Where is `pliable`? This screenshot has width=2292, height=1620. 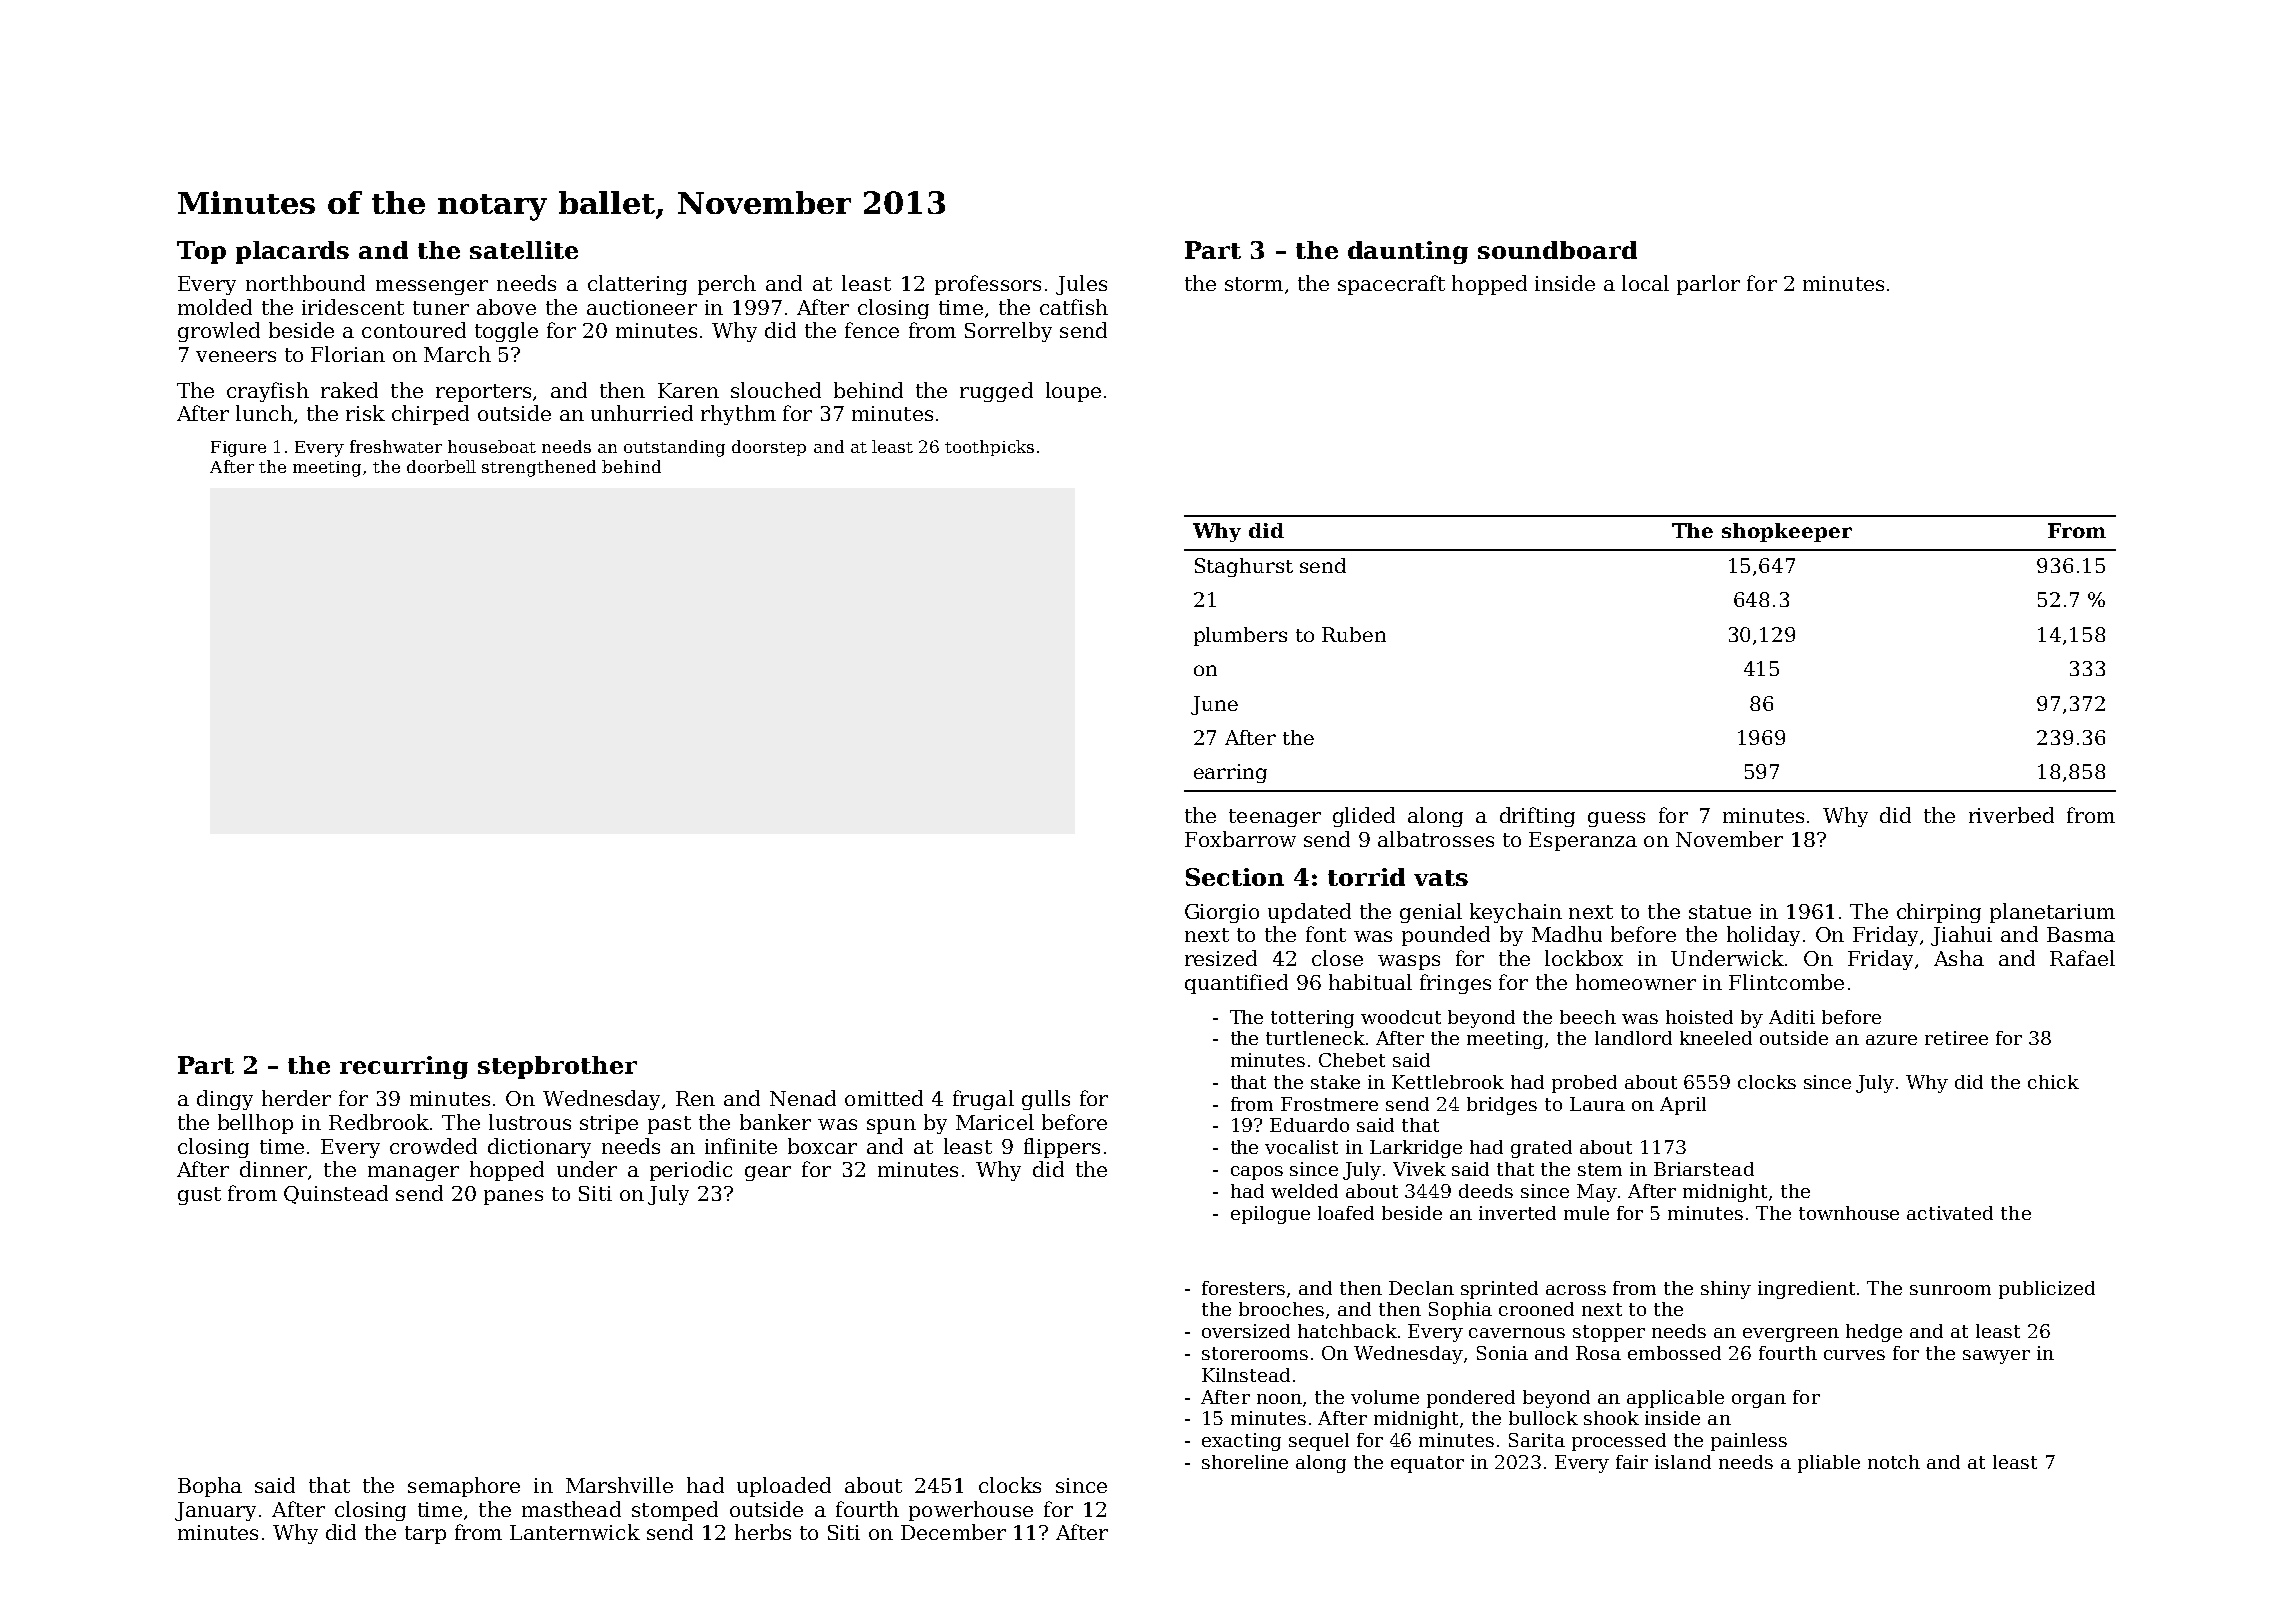 pliable is located at coordinates (1829, 1464).
